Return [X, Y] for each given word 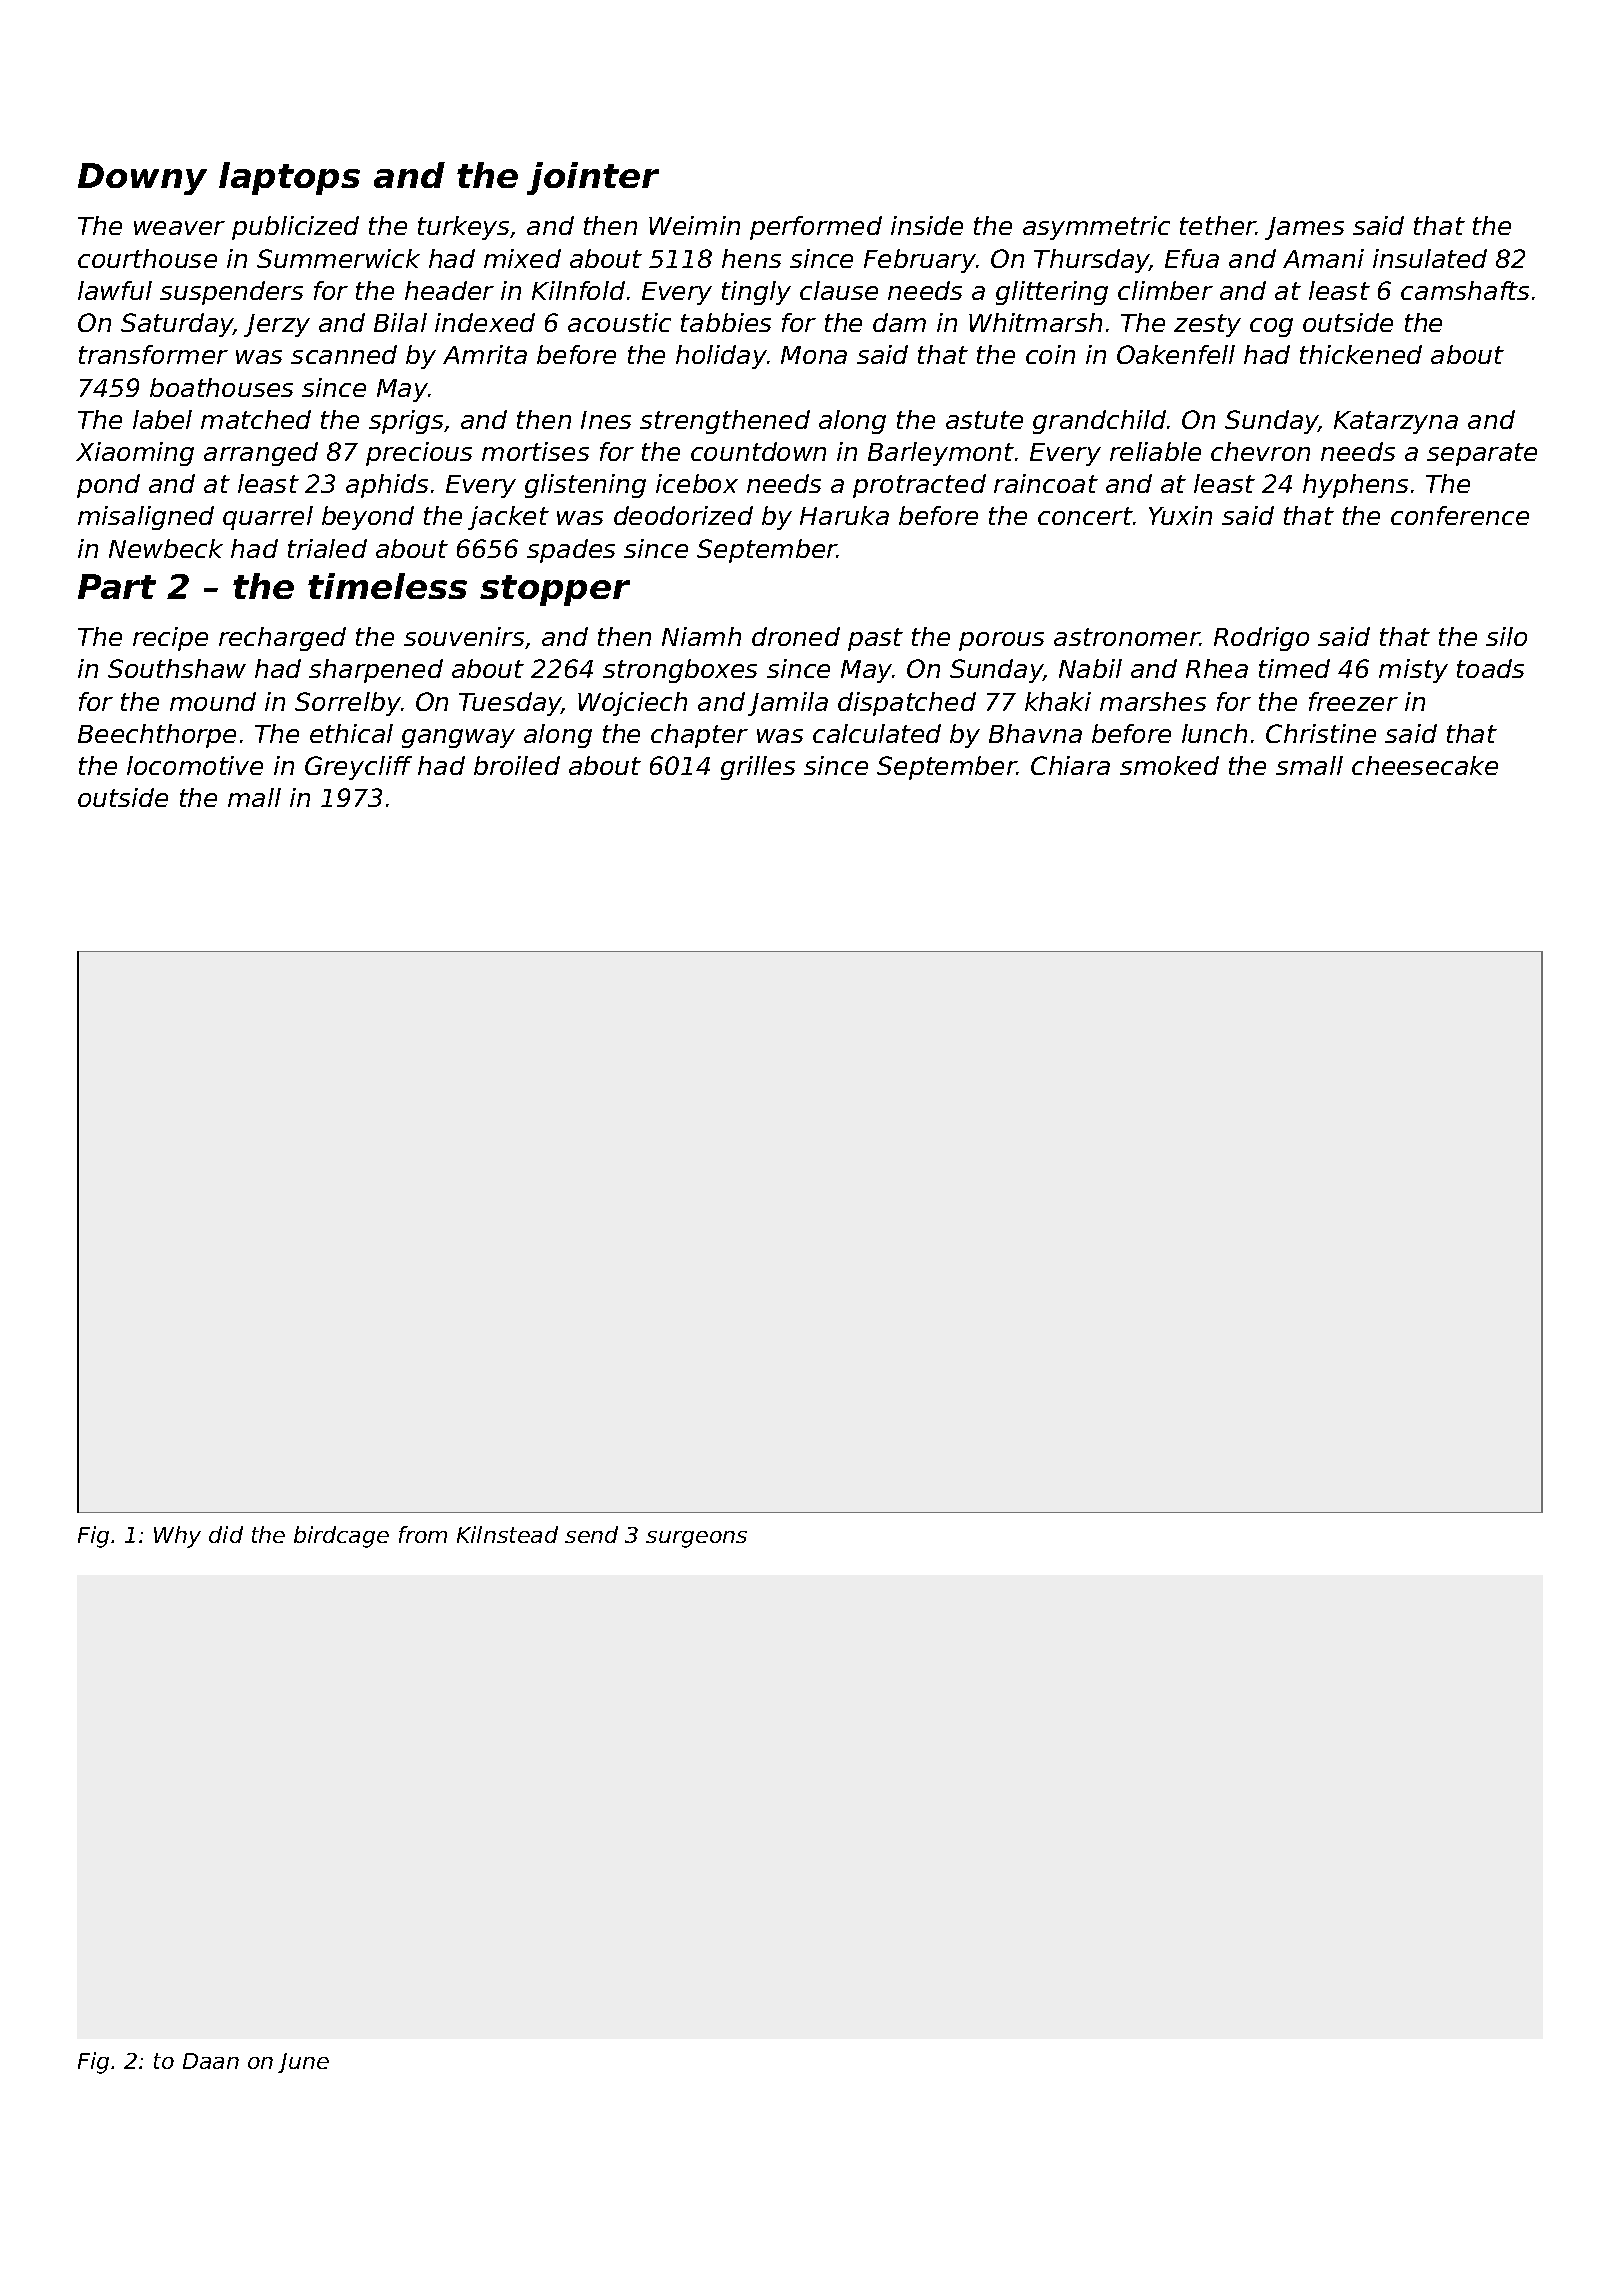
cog [1271, 327]
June [303, 2063]
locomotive [195, 765]
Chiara [1070, 765]
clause [839, 290]
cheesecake [1425, 765]
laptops [289, 178]
